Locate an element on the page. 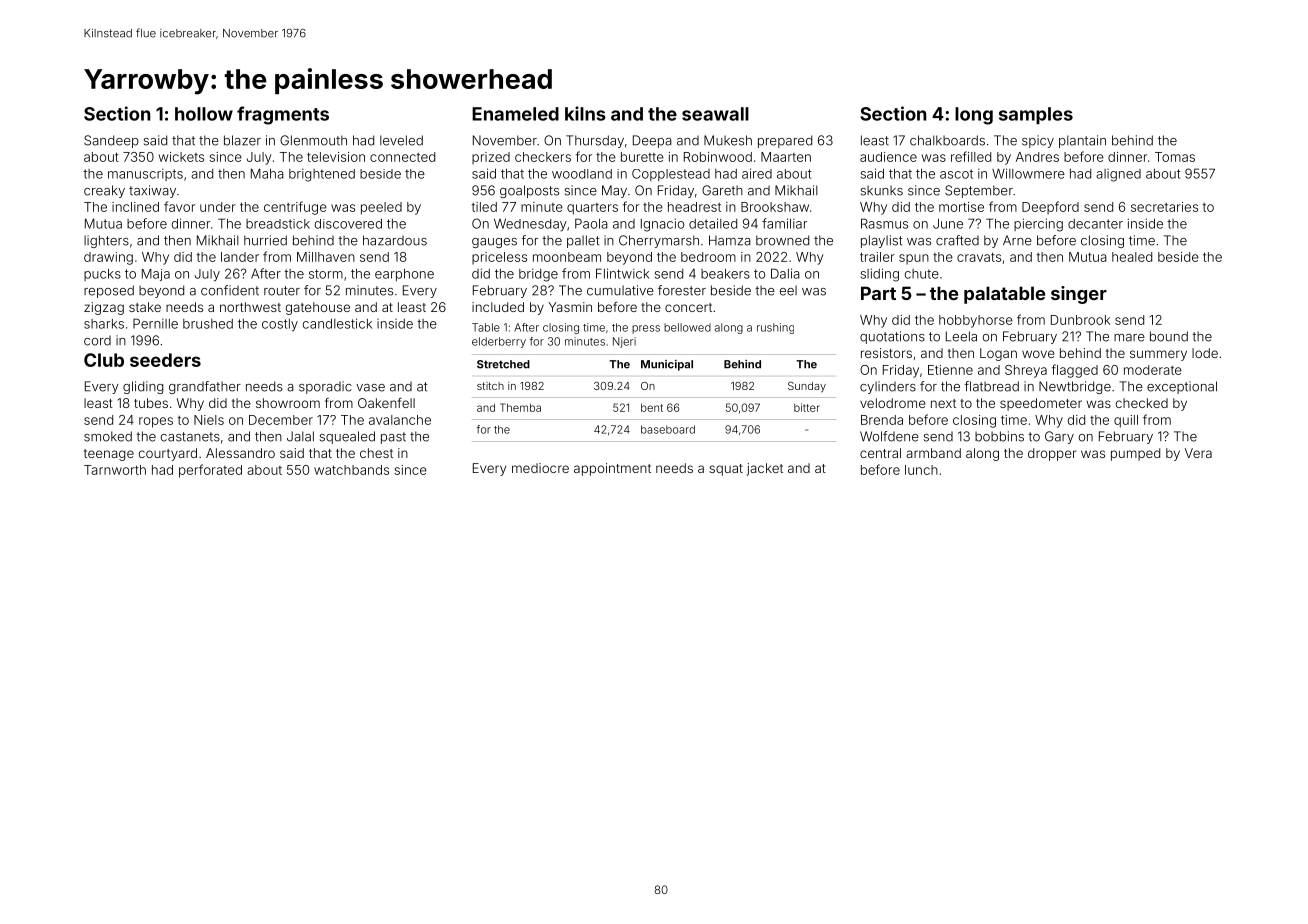 This document has height=924, width=1308. Brenda is located at coordinates (882, 420).
